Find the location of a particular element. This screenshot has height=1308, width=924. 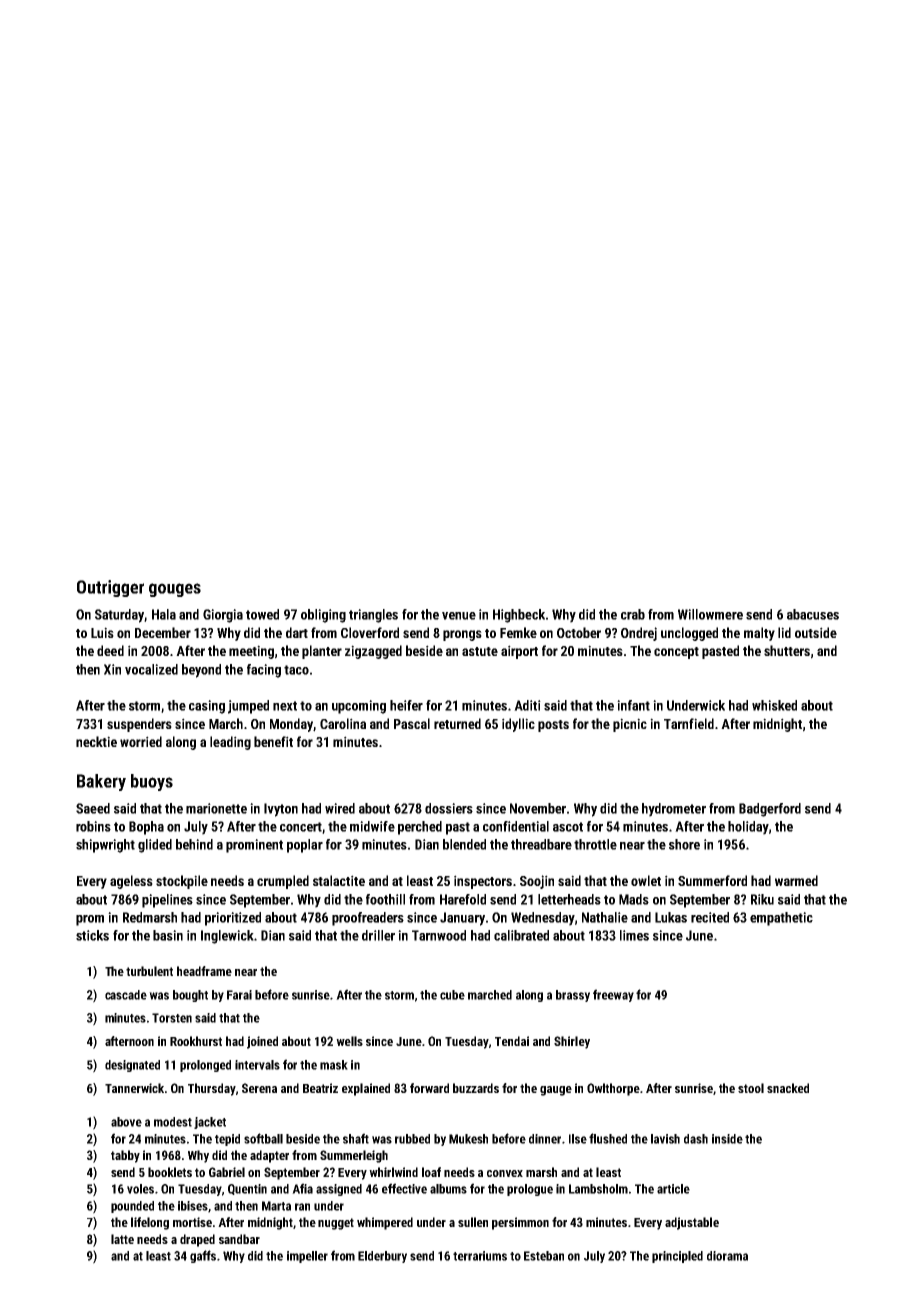

limes is located at coordinates (634, 935).
